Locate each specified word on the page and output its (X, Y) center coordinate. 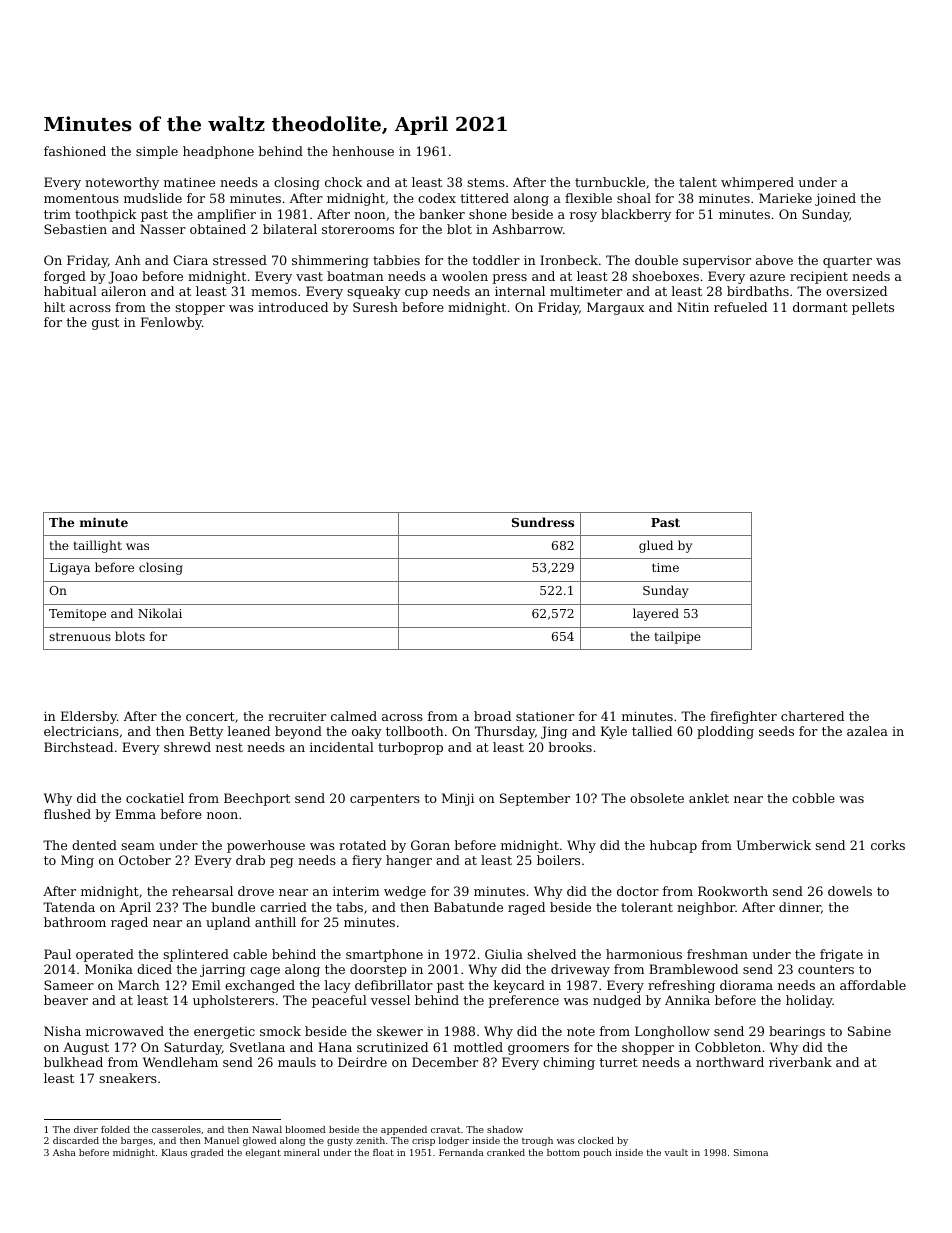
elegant (263, 1153)
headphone (218, 152)
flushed (67, 814)
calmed (354, 716)
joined (835, 199)
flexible (588, 198)
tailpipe (677, 637)
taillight (97, 546)
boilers (558, 860)
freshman (717, 954)
